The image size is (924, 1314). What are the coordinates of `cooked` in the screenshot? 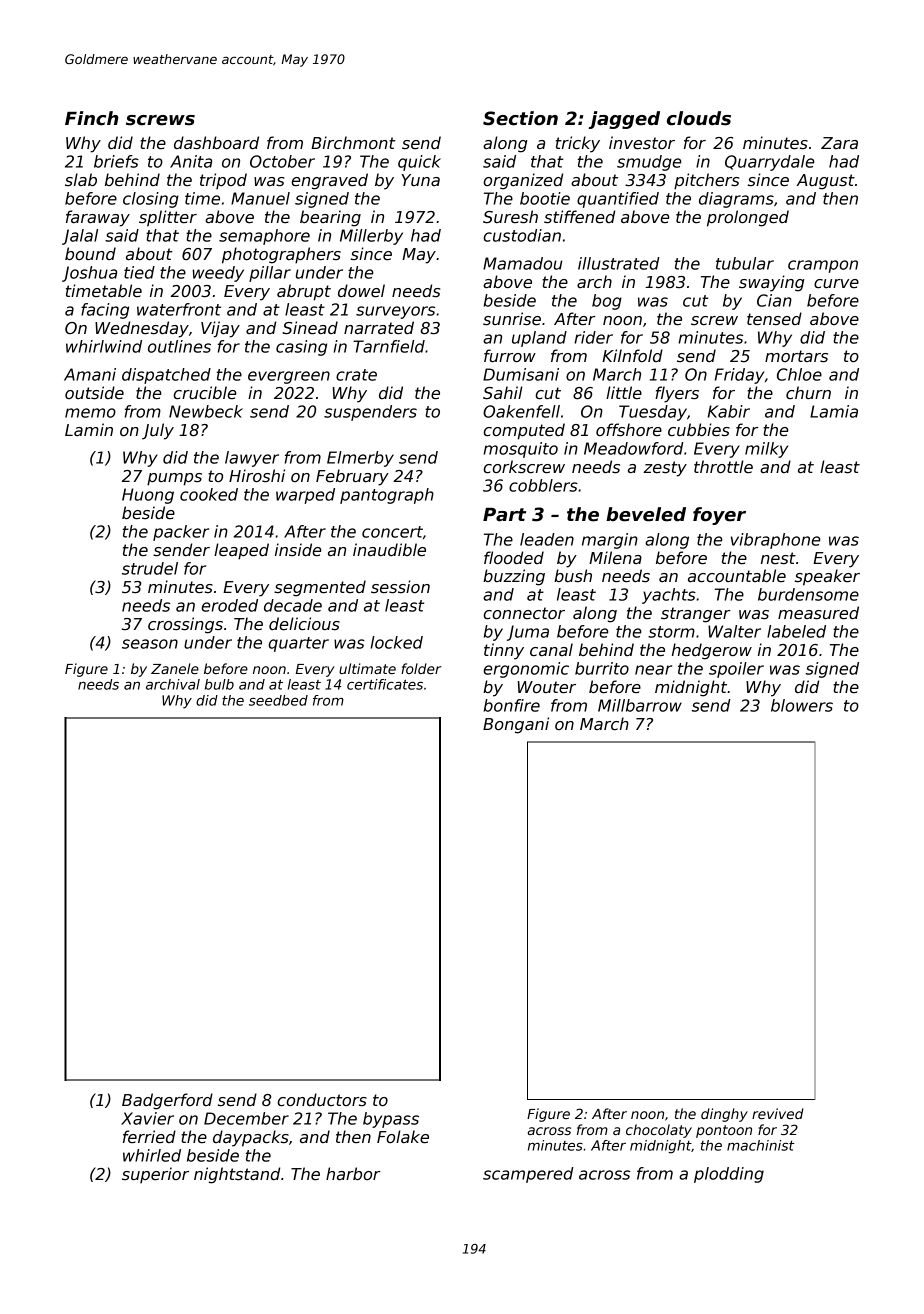 It's located at (209, 494).
